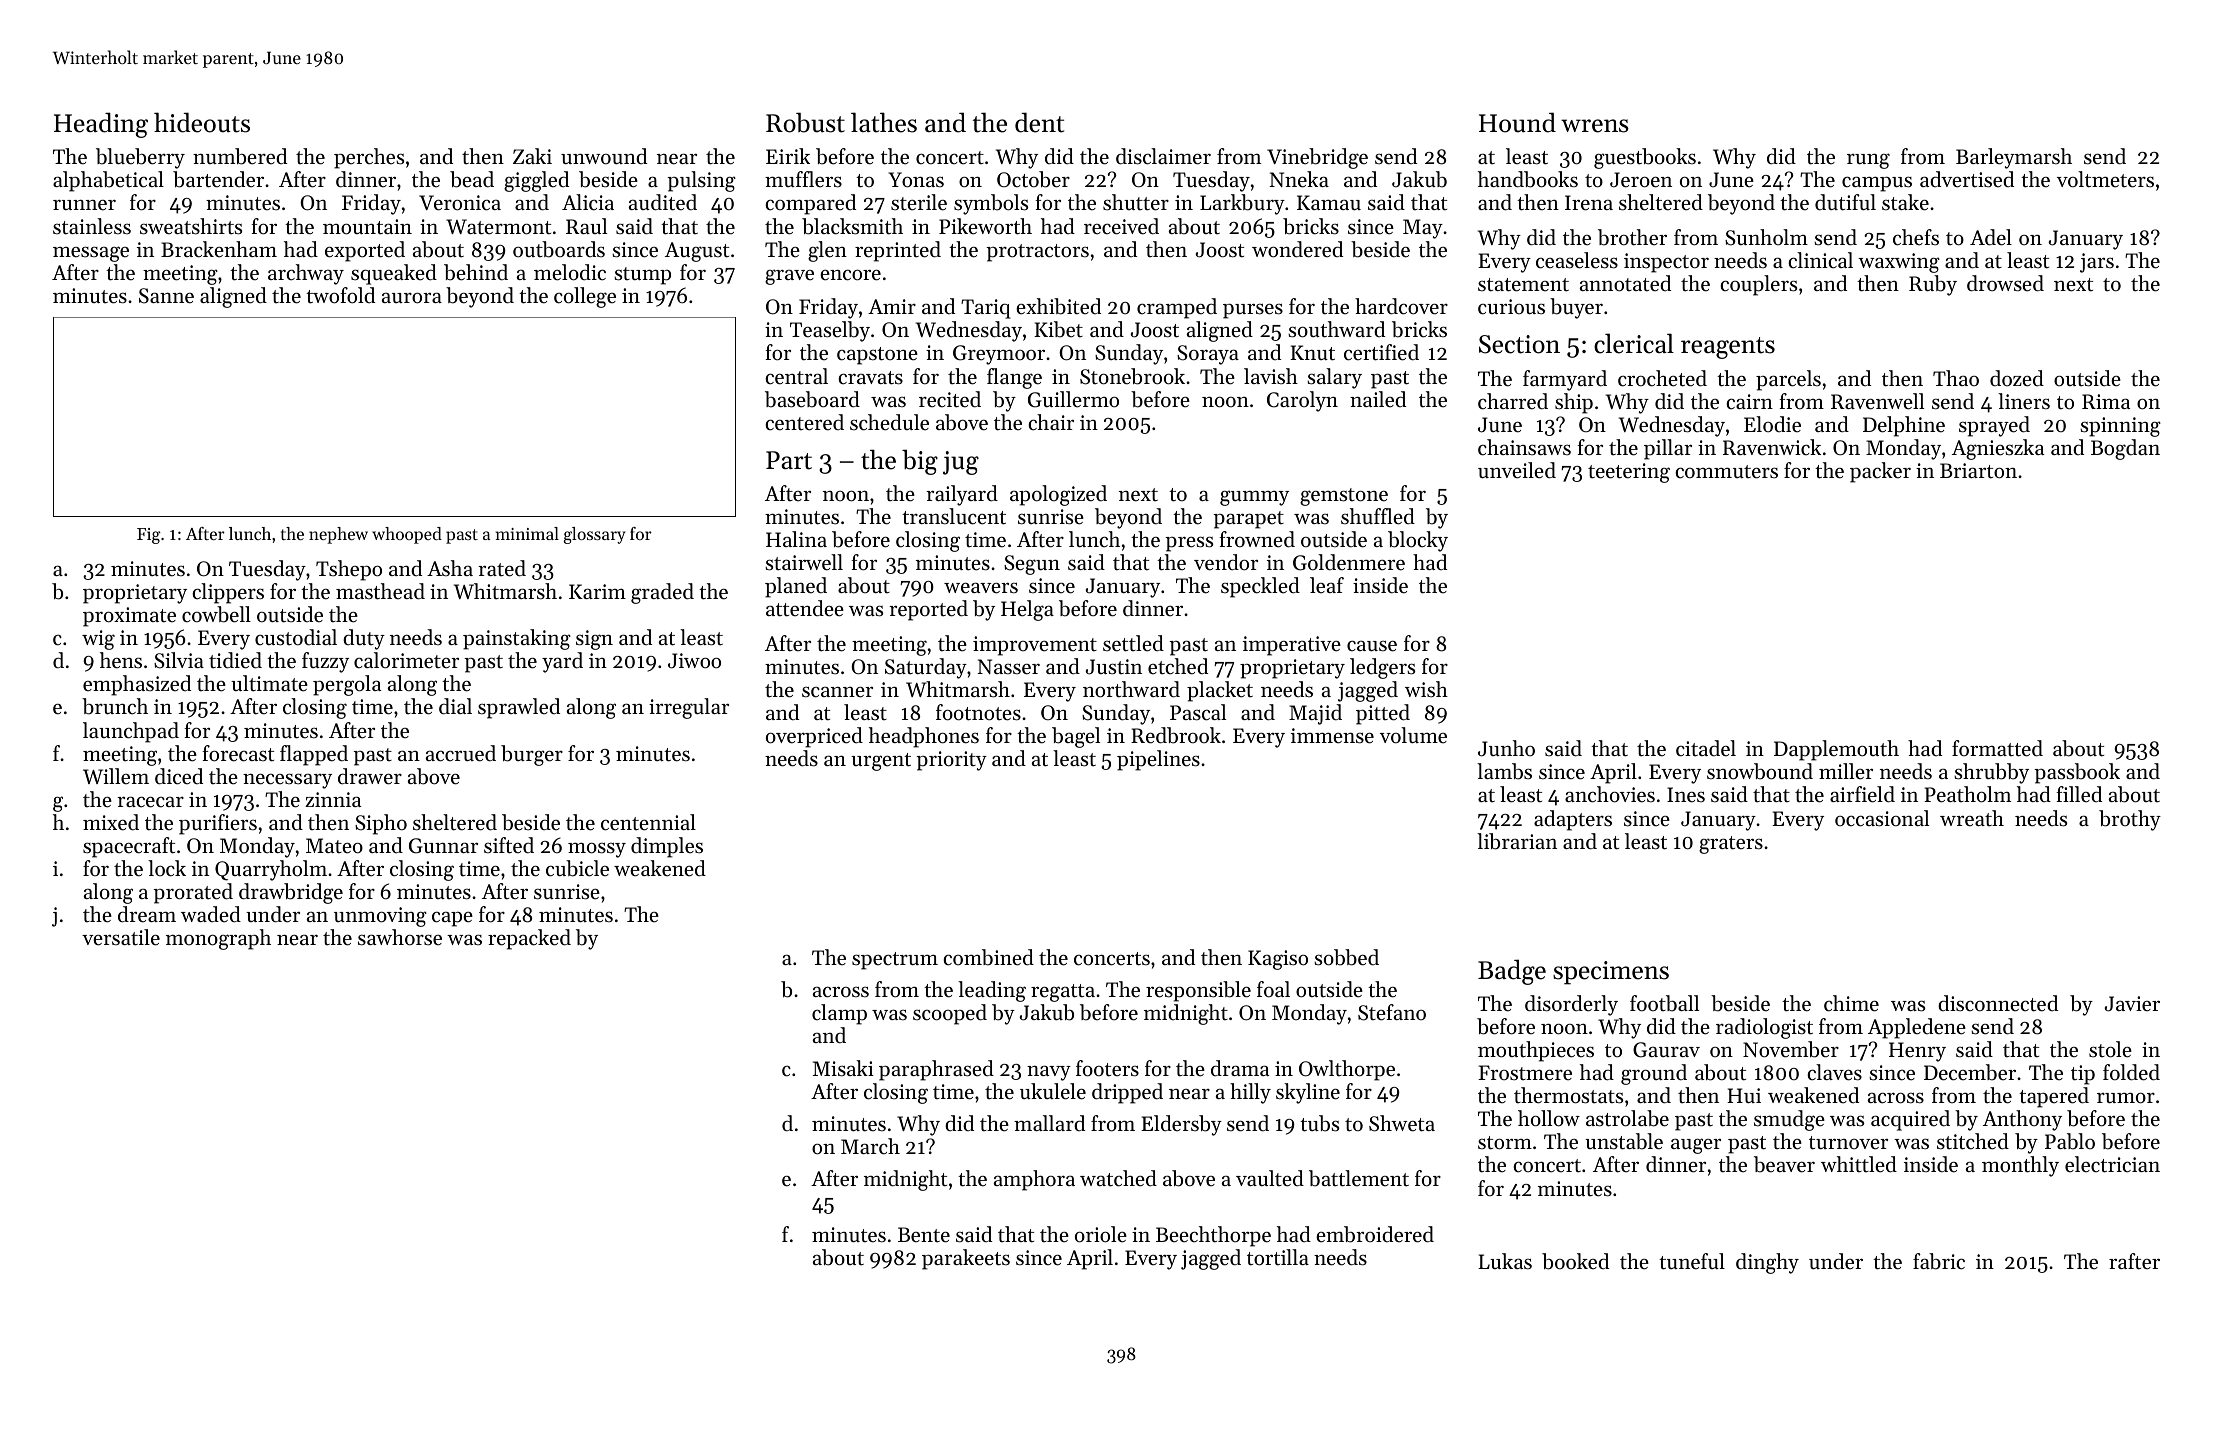  What do you see at coordinates (1076, 737) in the screenshot?
I see `bagel` at bounding box center [1076, 737].
